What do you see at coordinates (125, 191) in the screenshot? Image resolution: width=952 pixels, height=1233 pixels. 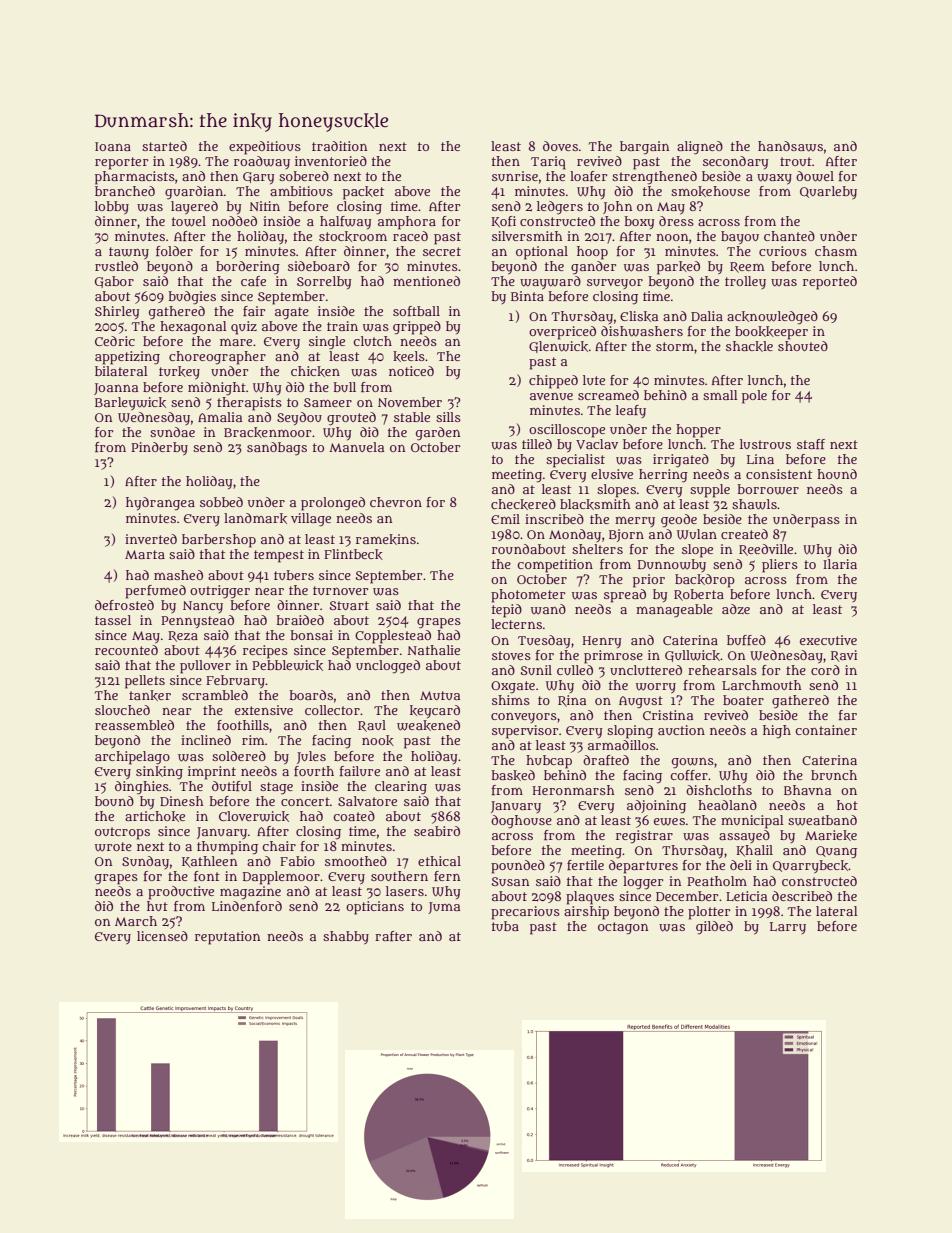 I see `branched` at bounding box center [125, 191].
